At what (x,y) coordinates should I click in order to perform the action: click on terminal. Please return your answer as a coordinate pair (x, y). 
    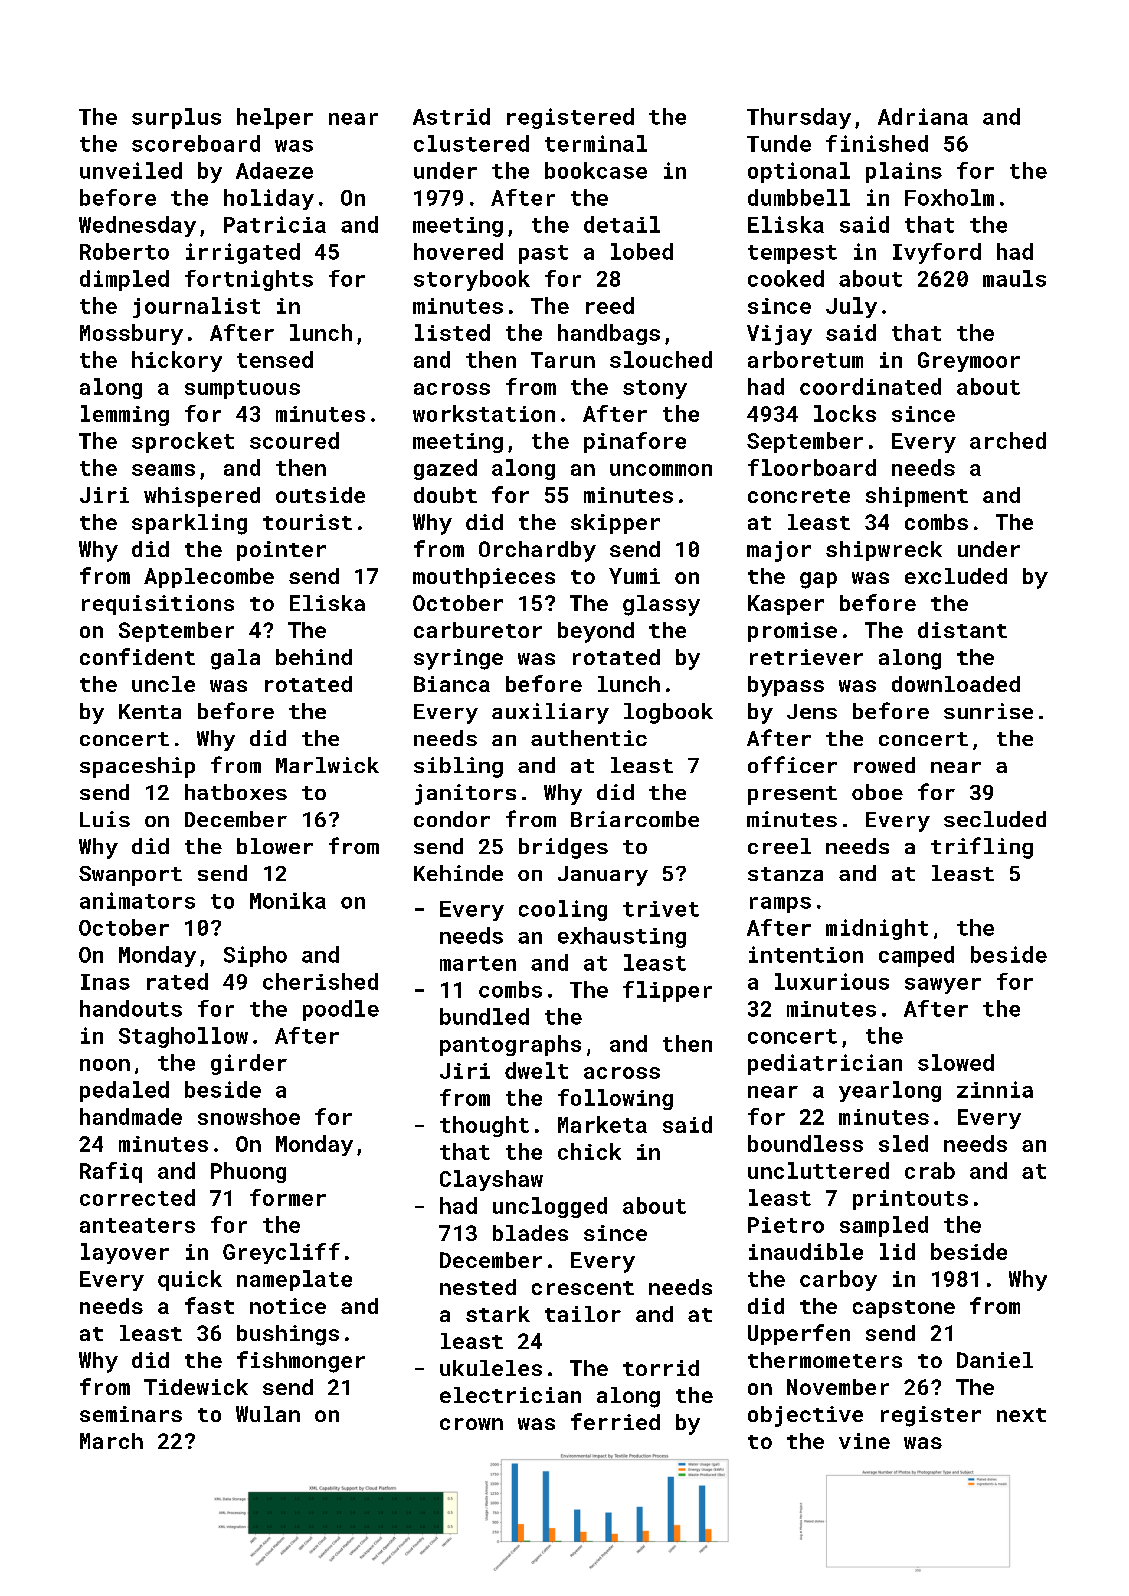
    Looking at the image, I should click on (596, 143).
